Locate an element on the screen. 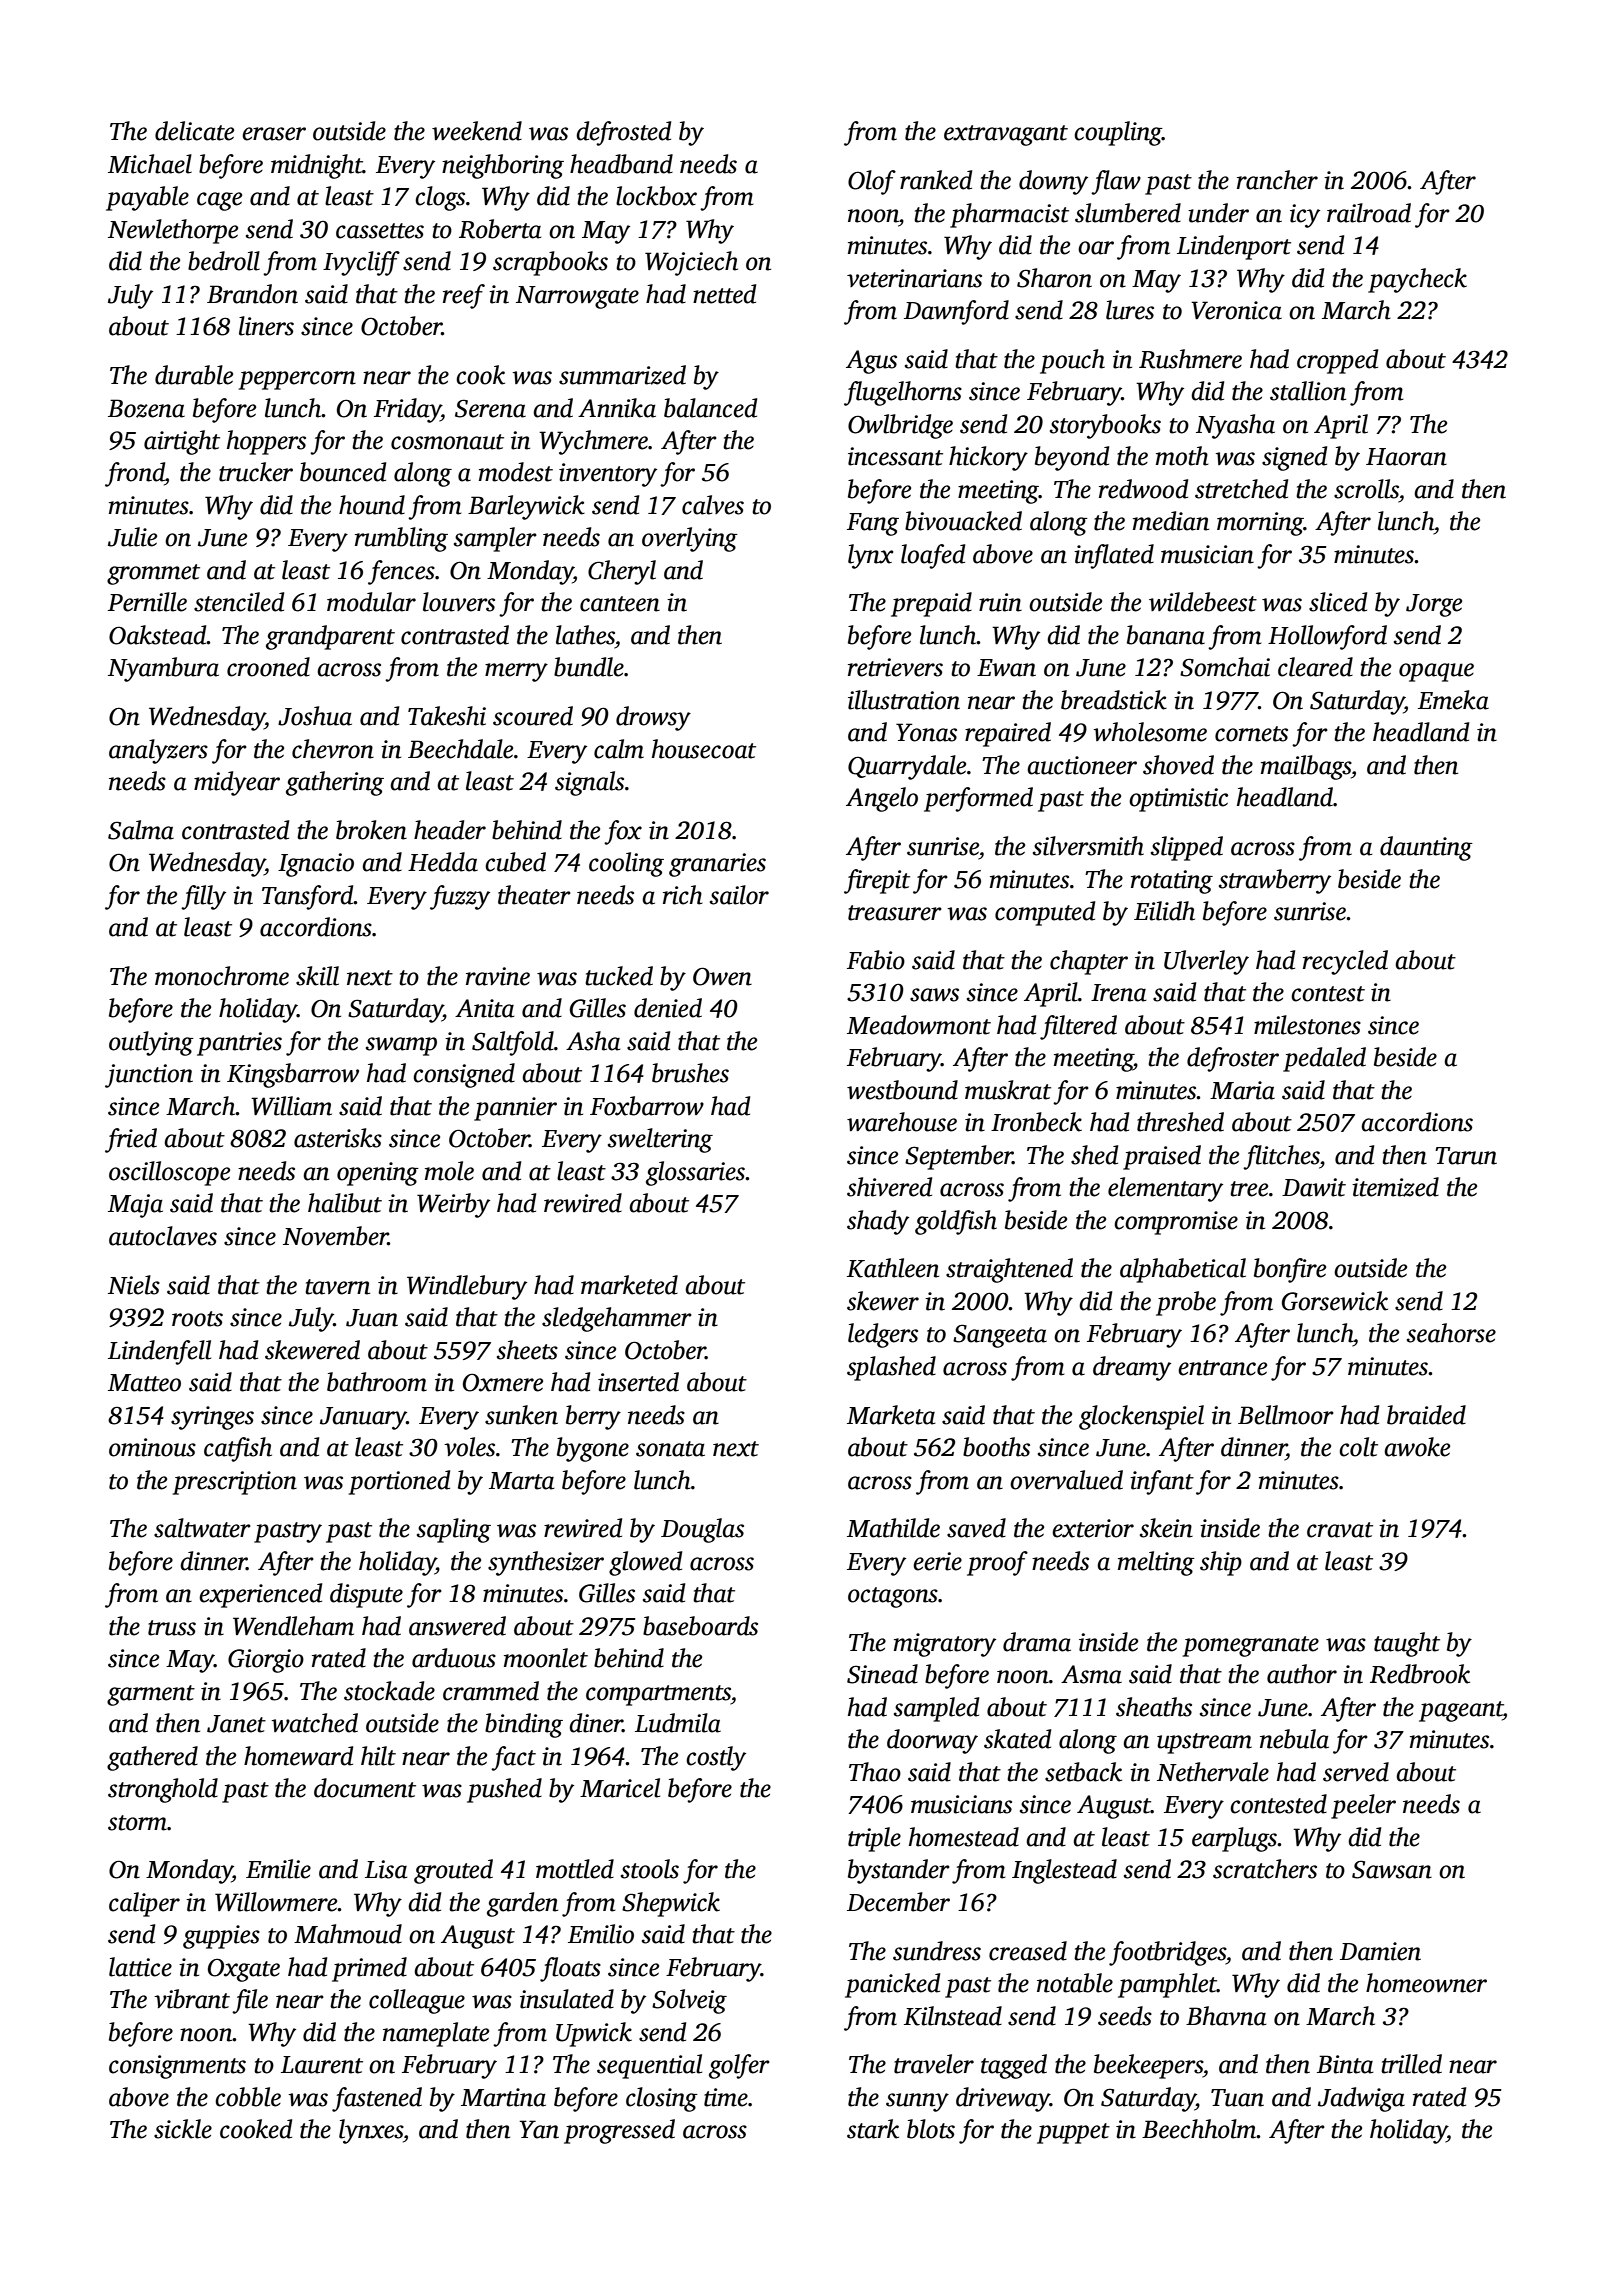 The width and height of the screenshot is (1620, 2292). Weirby is located at coordinates (453, 1205).
